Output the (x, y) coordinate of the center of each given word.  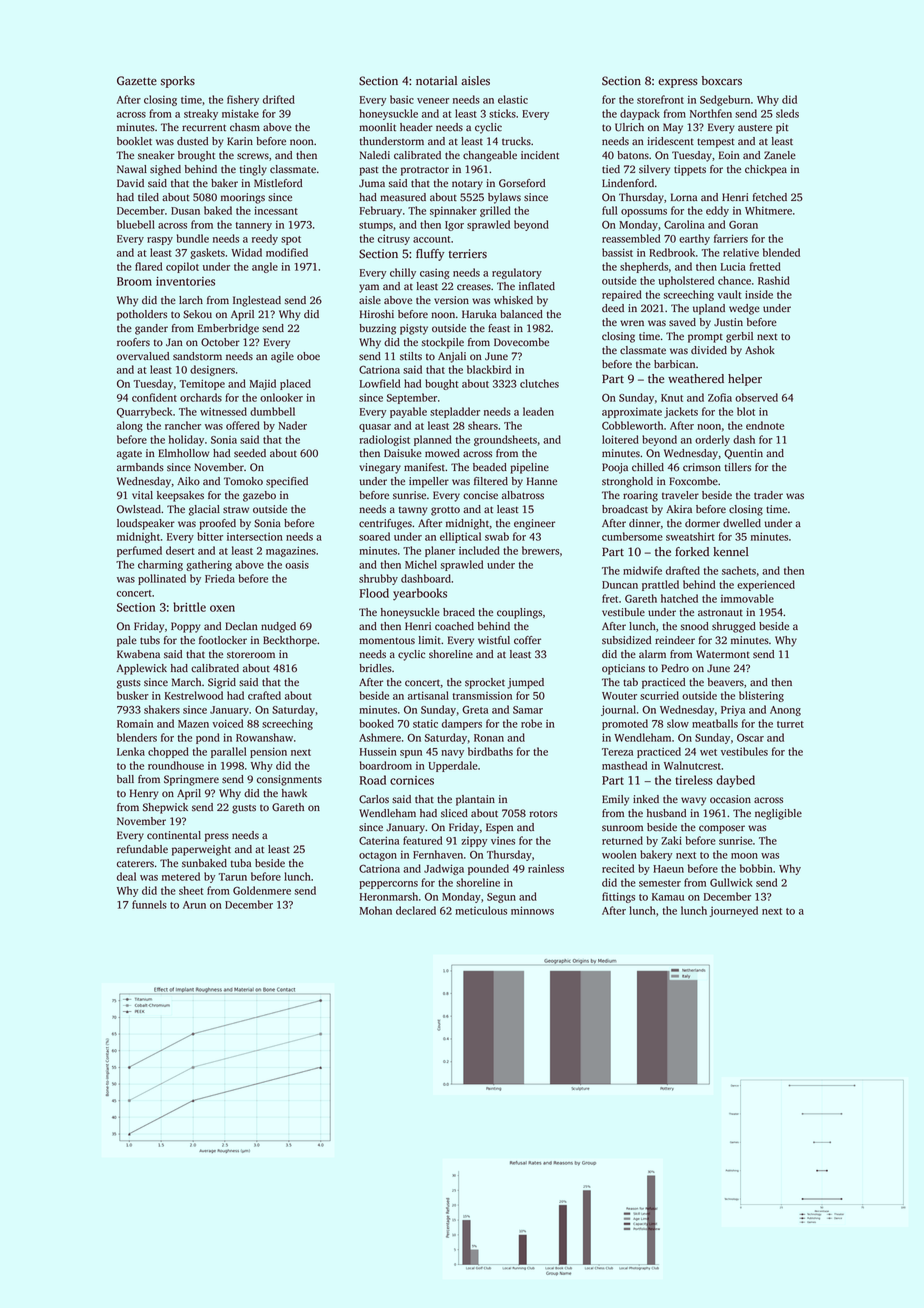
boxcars (722, 81)
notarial (436, 81)
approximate (632, 413)
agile (282, 357)
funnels (149, 904)
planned (433, 440)
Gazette (137, 81)
